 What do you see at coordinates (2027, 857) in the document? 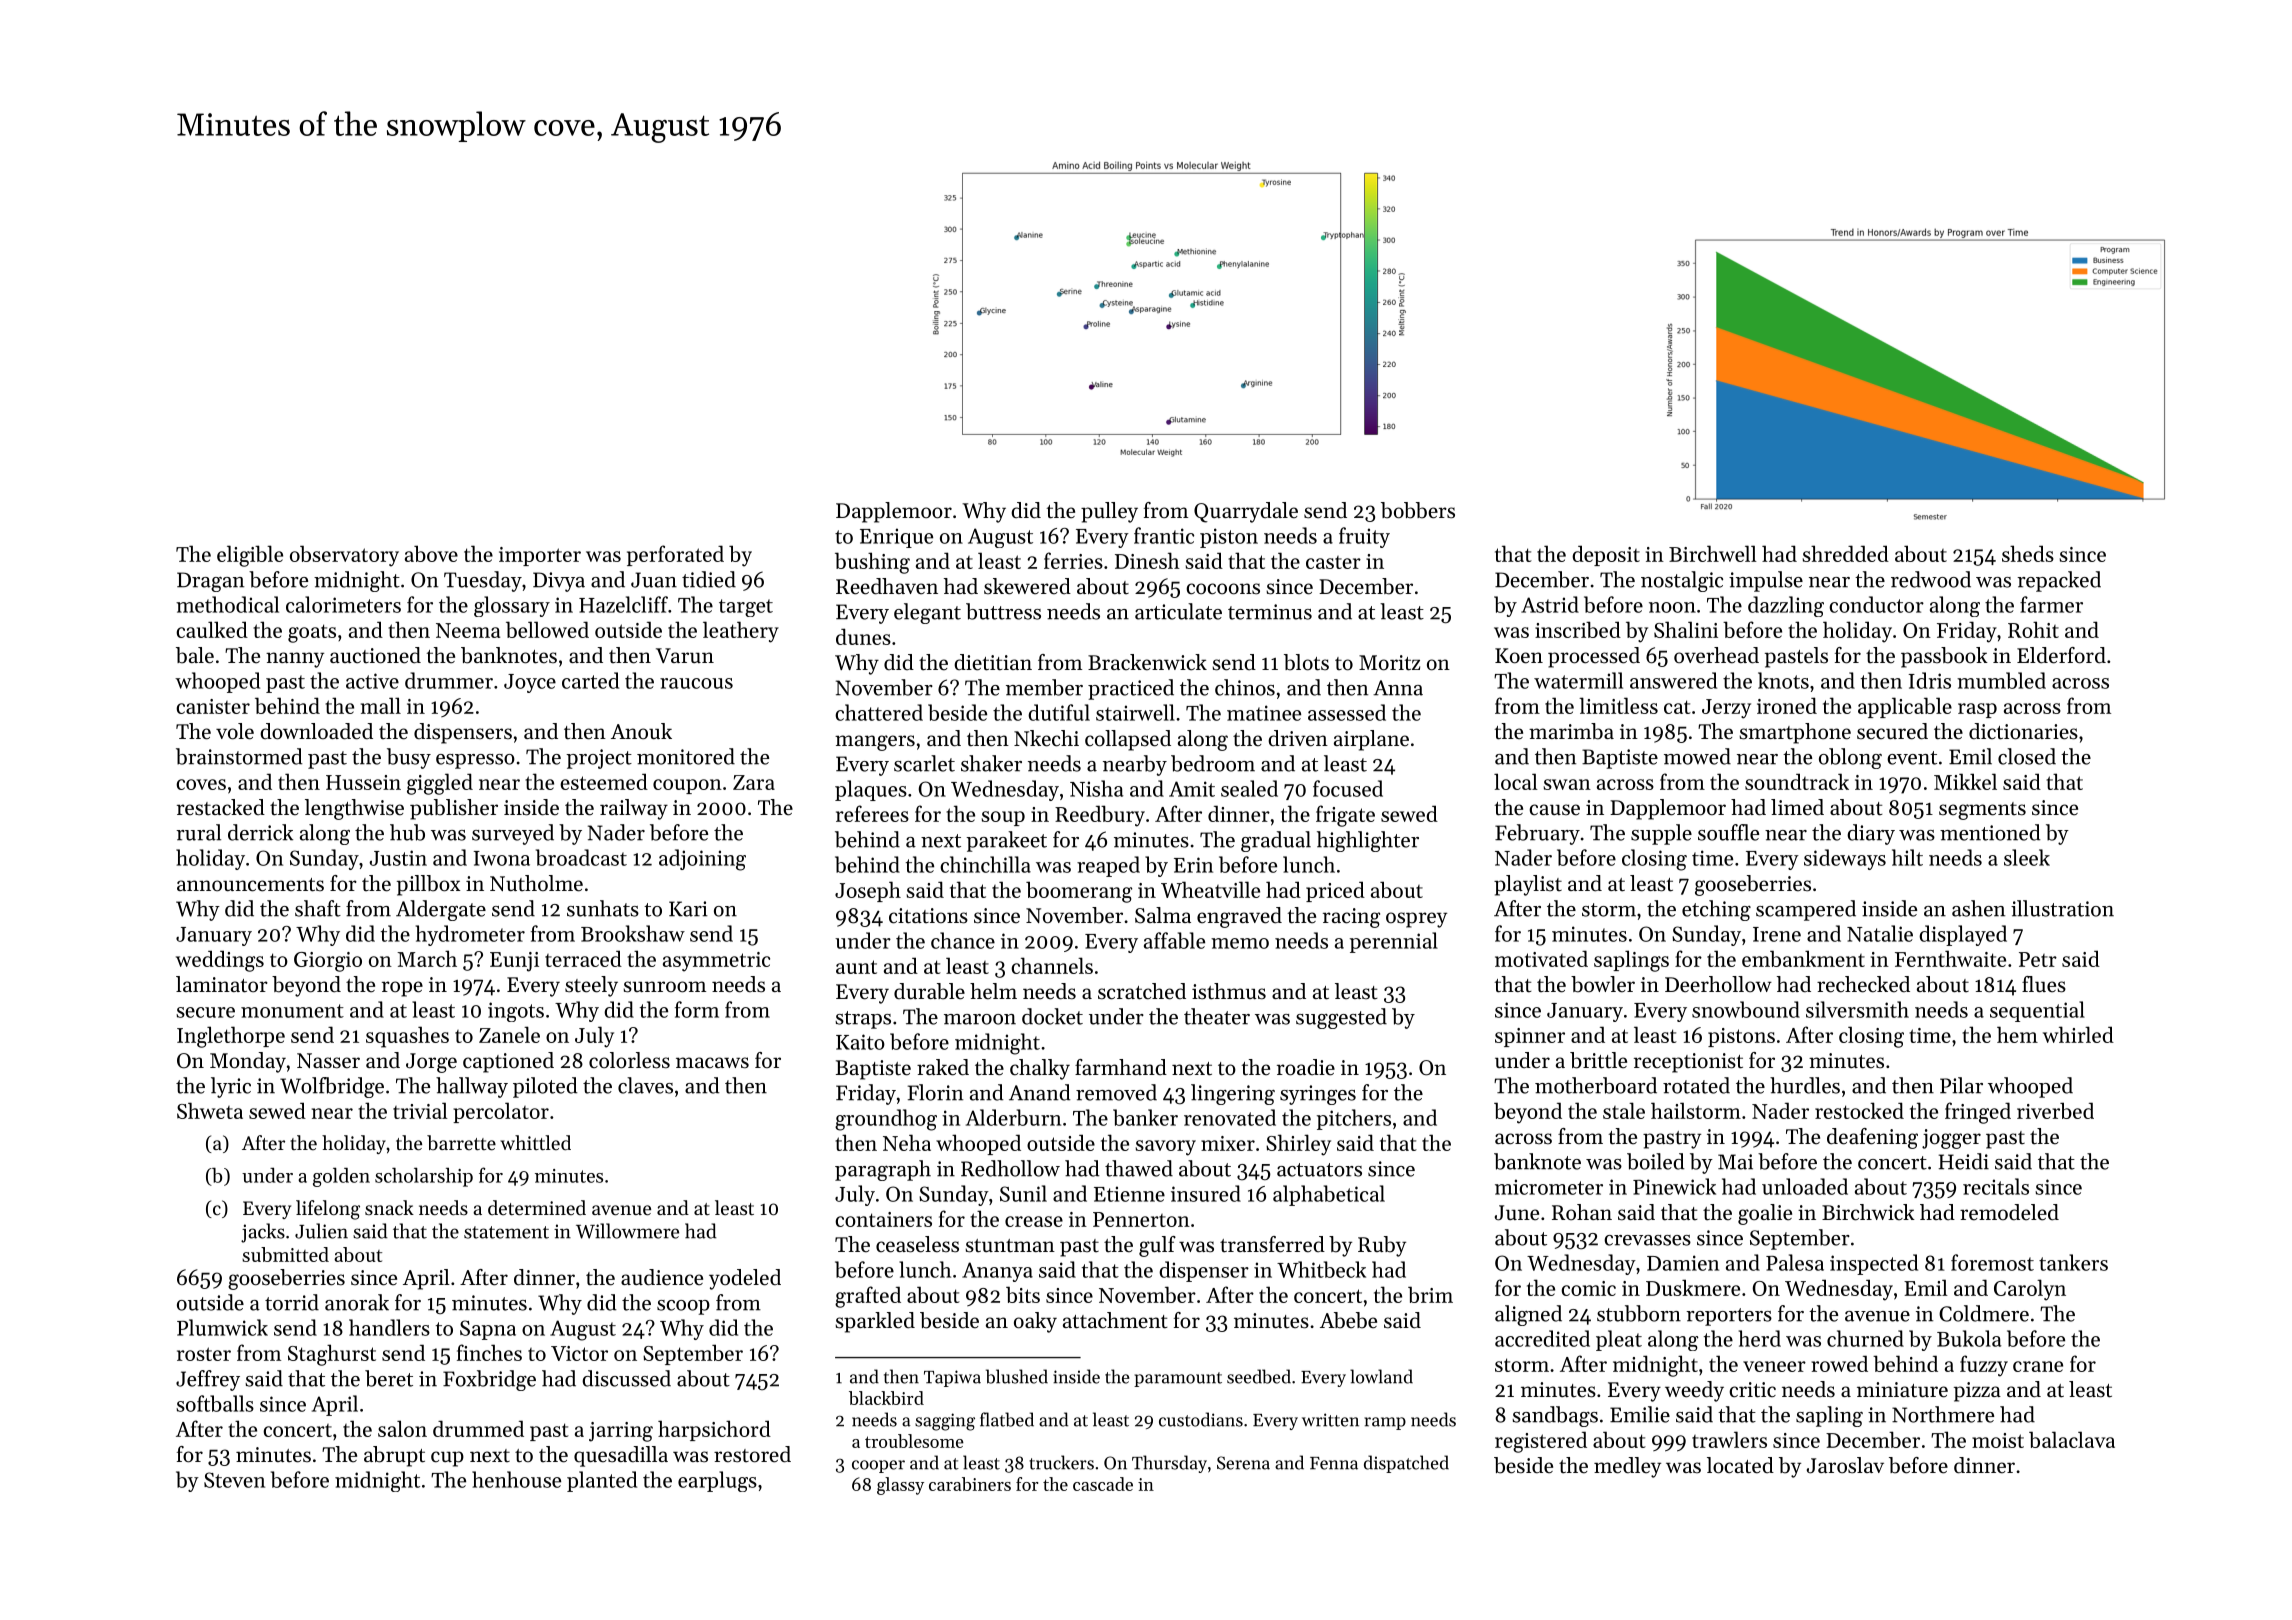
I see `sleek` at bounding box center [2027, 857].
